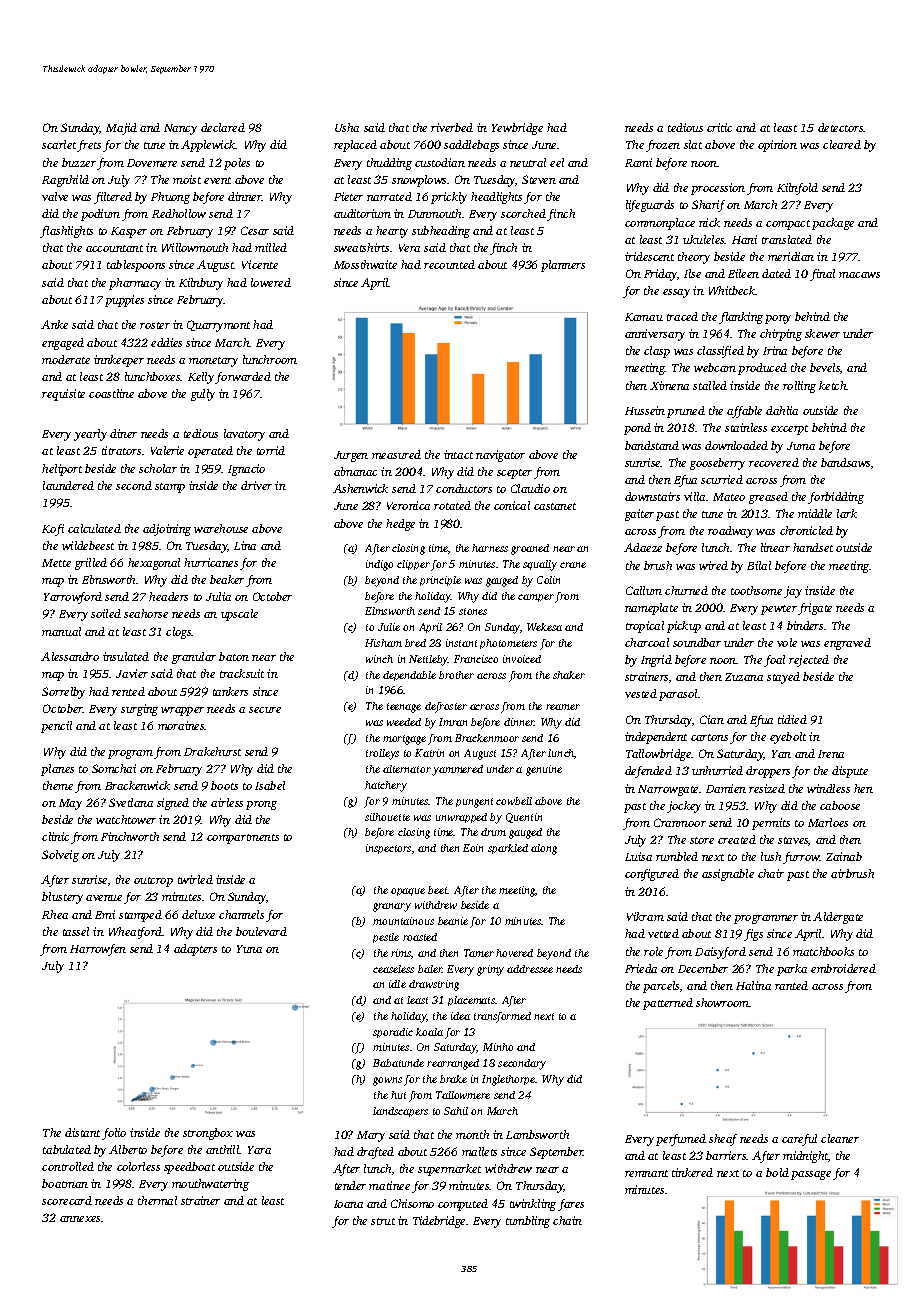  I want to click on chain, so click(567, 1220).
